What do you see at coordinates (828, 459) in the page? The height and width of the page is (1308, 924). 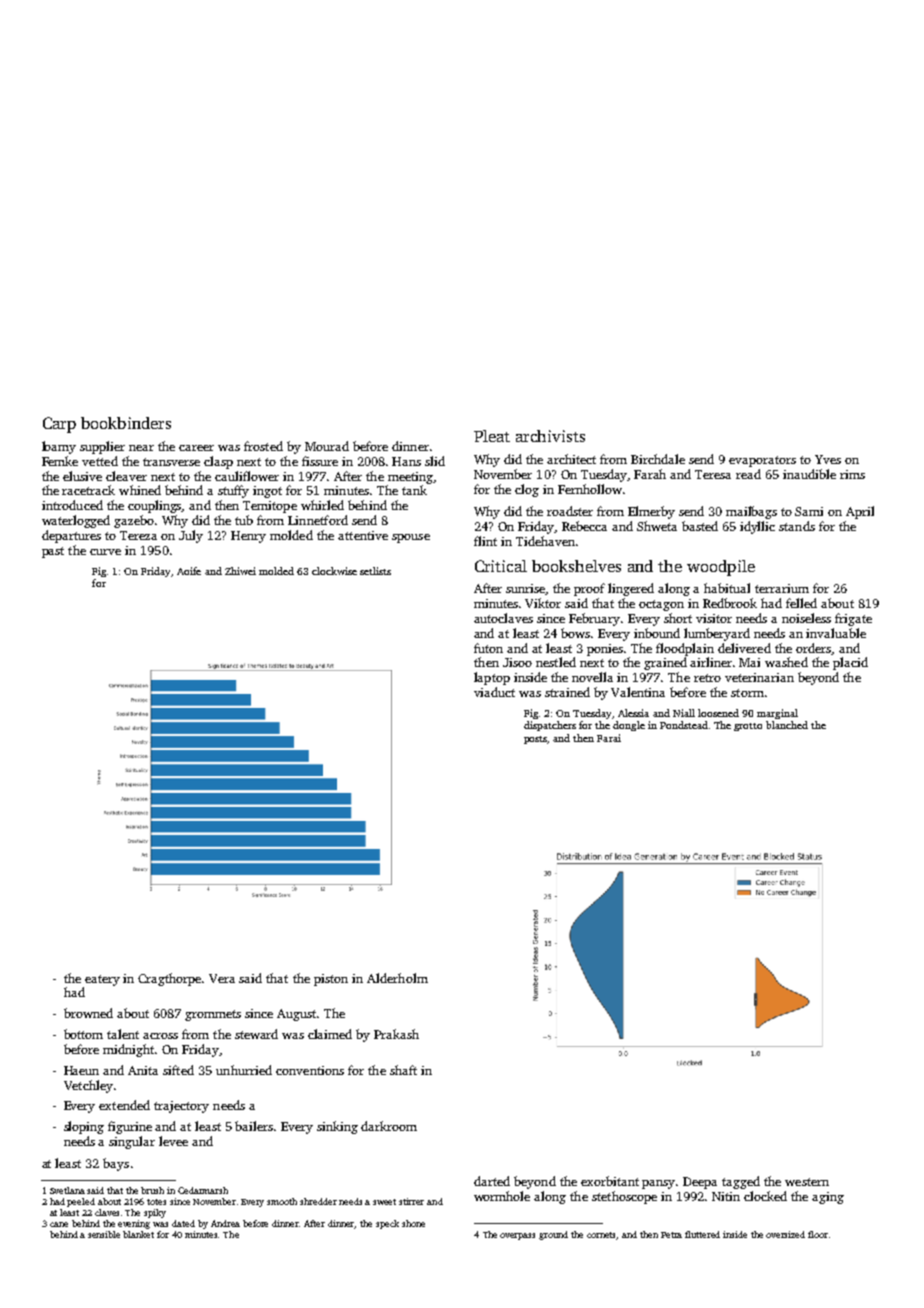 I see `Yves` at bounding box center [828, 459].
